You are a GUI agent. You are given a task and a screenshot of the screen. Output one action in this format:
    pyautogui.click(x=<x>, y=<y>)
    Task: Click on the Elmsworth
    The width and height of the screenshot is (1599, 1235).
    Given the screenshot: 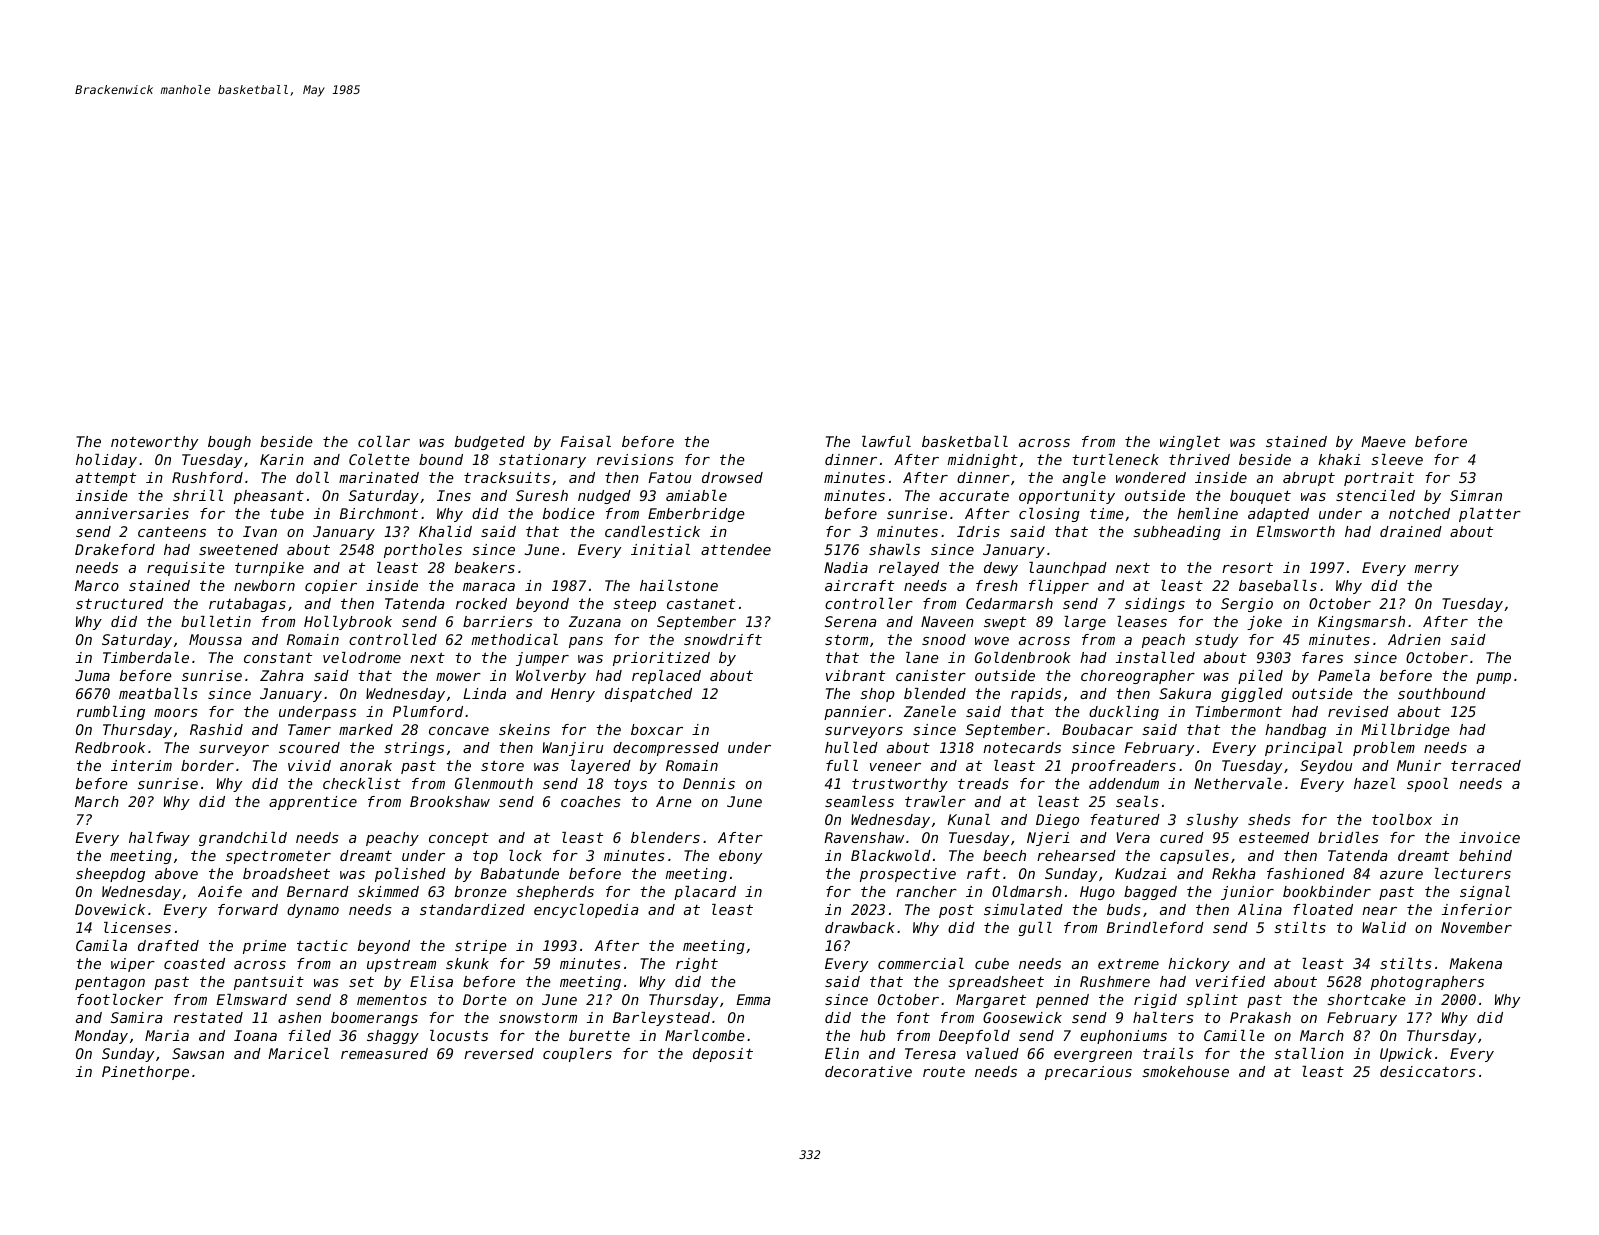 What is the action you would take?
    pyautogui.click(x=1295, y=531)
